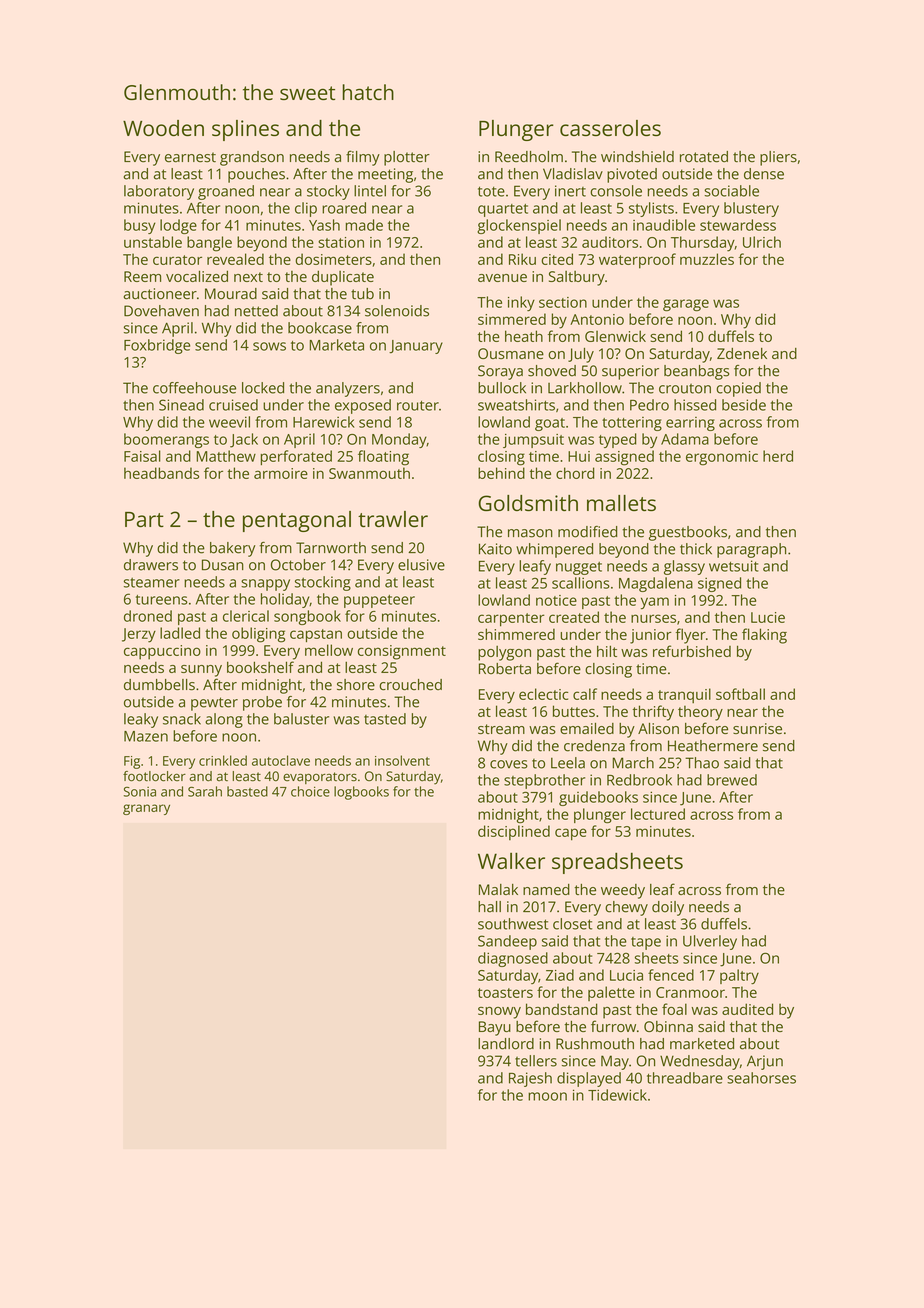 This image has height=1308, width=924. I want to click on chord, so click(575, 473).
